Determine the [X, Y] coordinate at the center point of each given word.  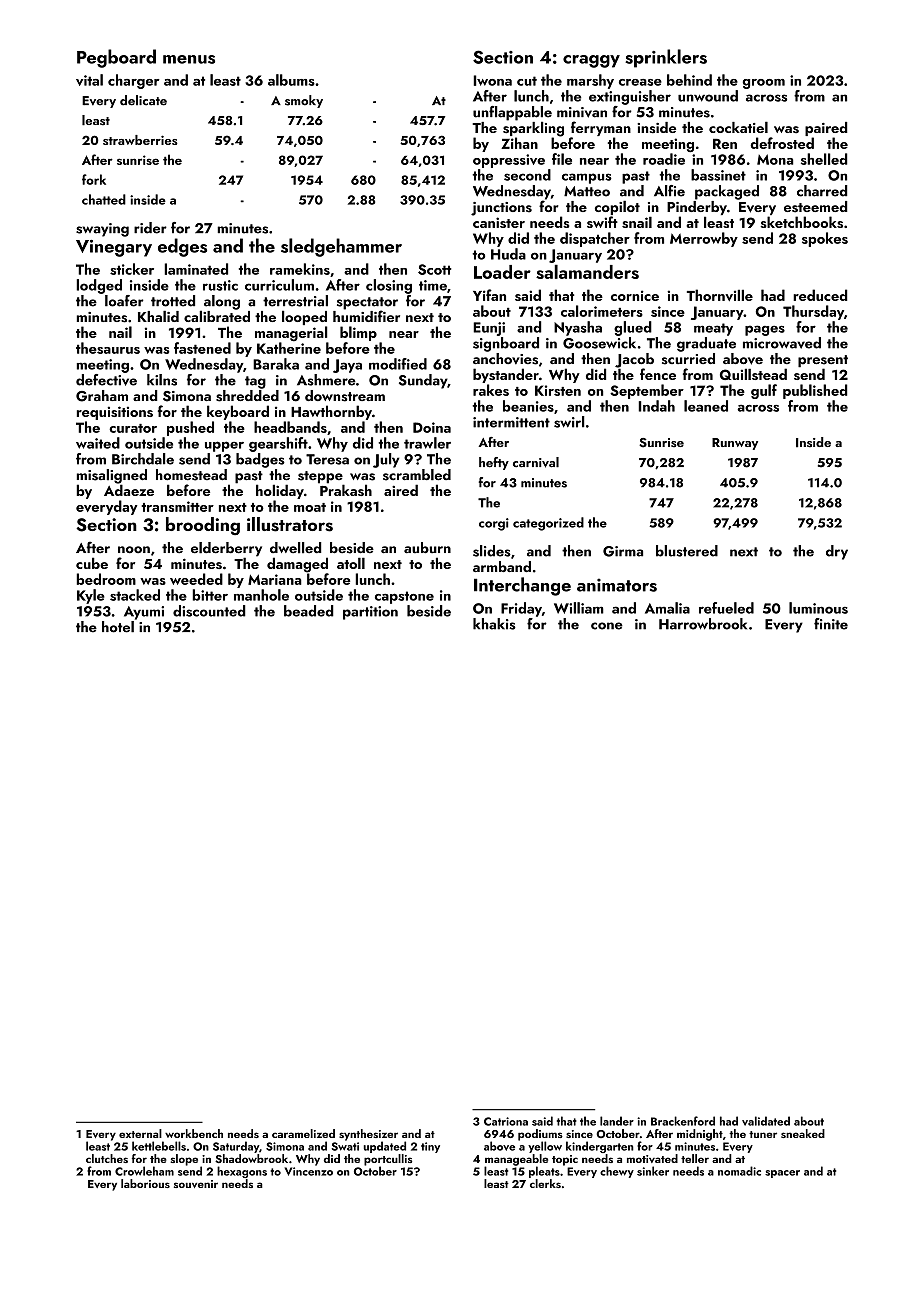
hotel [118, 627]
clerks [545, 1183]
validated [766, 1121]
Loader [502, 272]
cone [607, 626]
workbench [194, 1133]
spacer [782, 1174]
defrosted [782, 143]
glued [633, 328]
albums [291, 80]
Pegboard [116, 58]
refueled [726, 608]
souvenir [196, 1184]
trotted [173, 301]
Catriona [506, 1121]
